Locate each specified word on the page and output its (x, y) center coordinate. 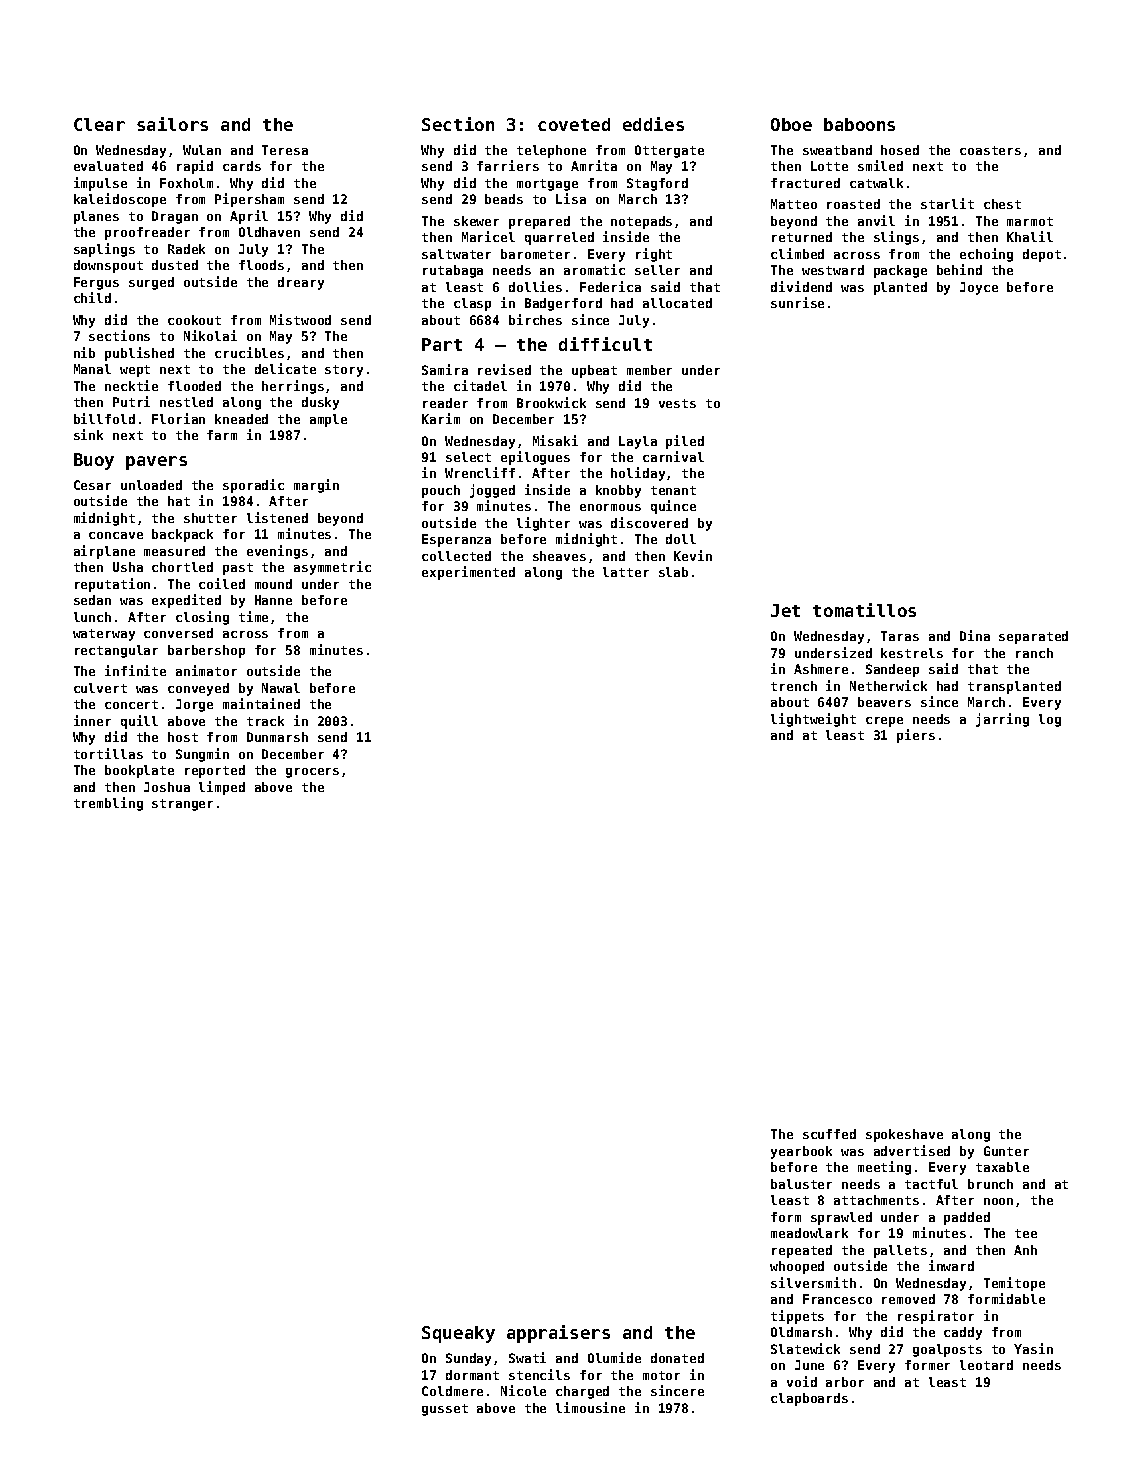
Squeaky (458, 1334)
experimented (468, 573)
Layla (638, 442)
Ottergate (669, 151)
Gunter (1006, 1151)
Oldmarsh (801, 1332)
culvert (100, 688)
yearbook (801, 1152)
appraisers (558, 1334)
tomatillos (864, 610)
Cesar (92, 485)
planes (96, 217)
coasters (990, 150)
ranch (1034, 653)
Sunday (468, 1359)
